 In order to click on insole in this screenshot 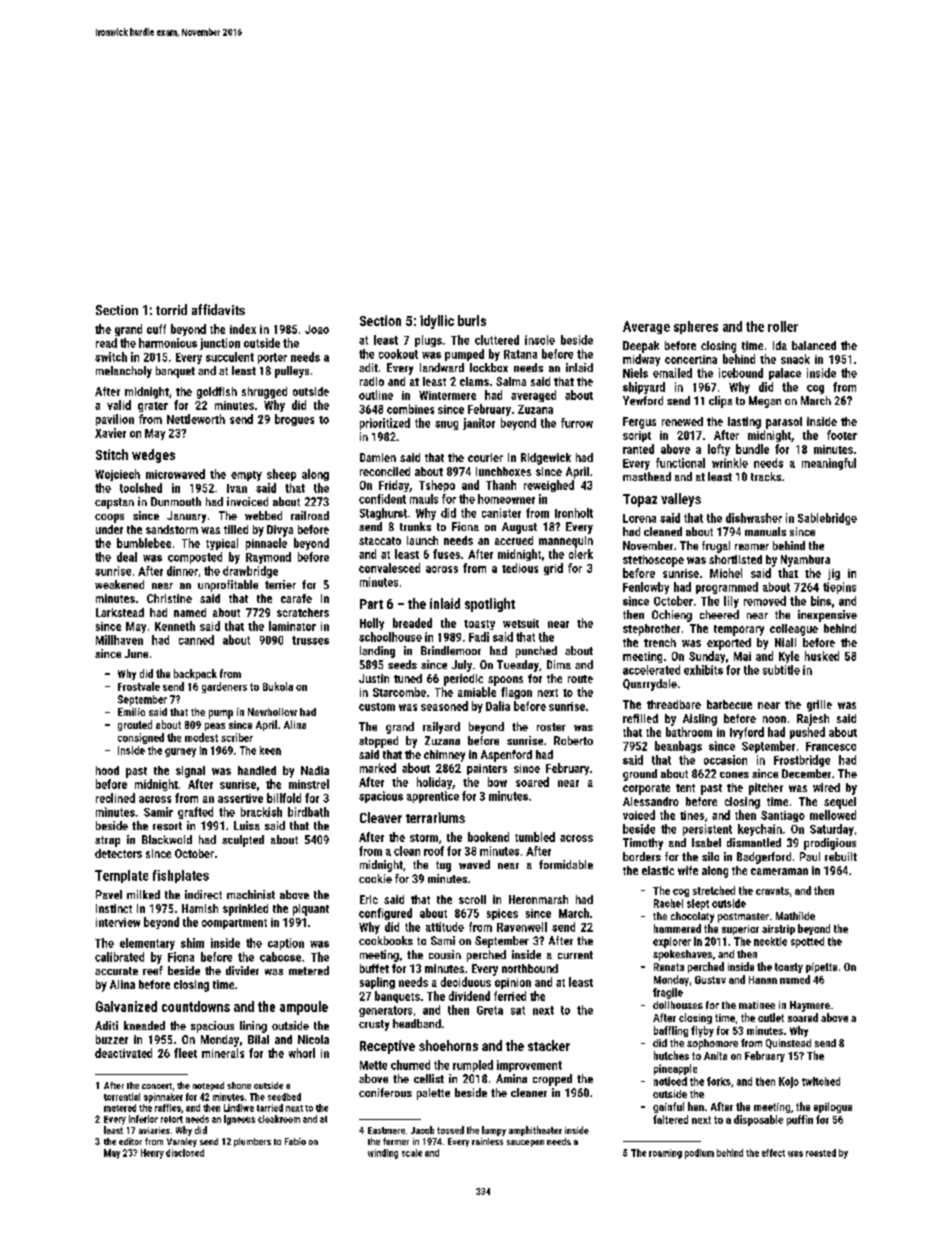, I will do `click(540, 340)`.
